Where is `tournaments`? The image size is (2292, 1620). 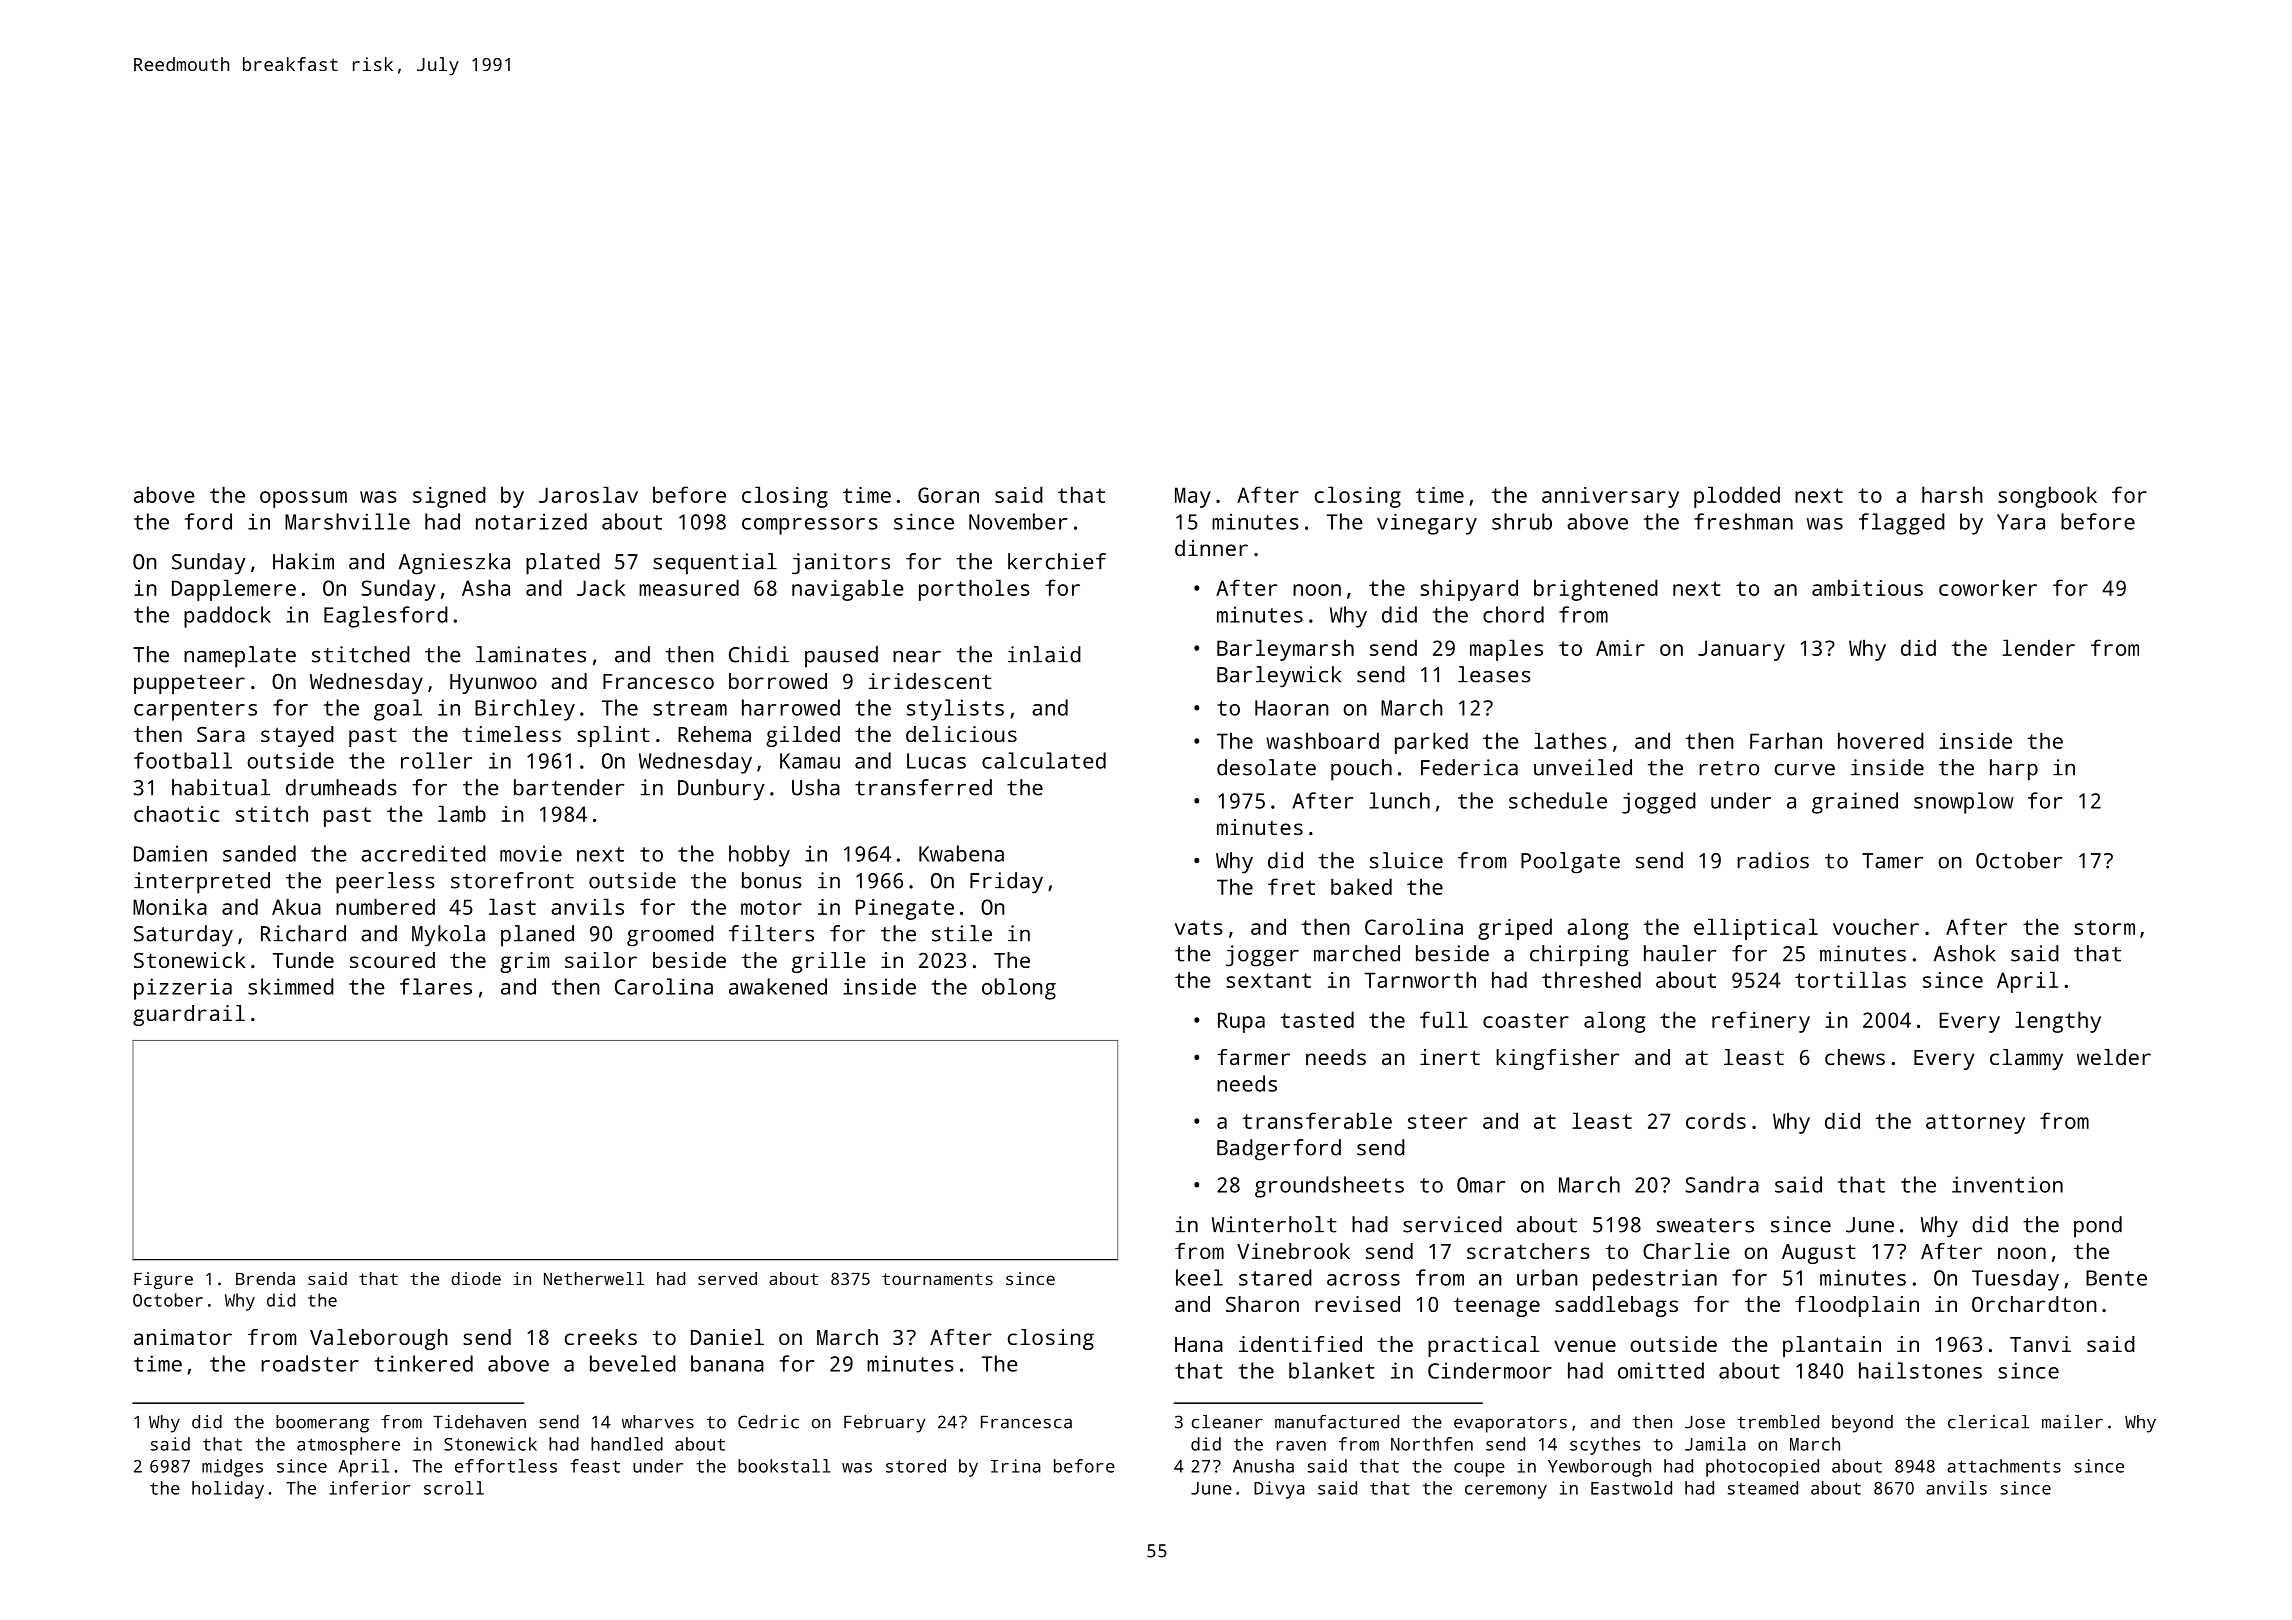 tournaments is located at coordinates (937, 1279).
